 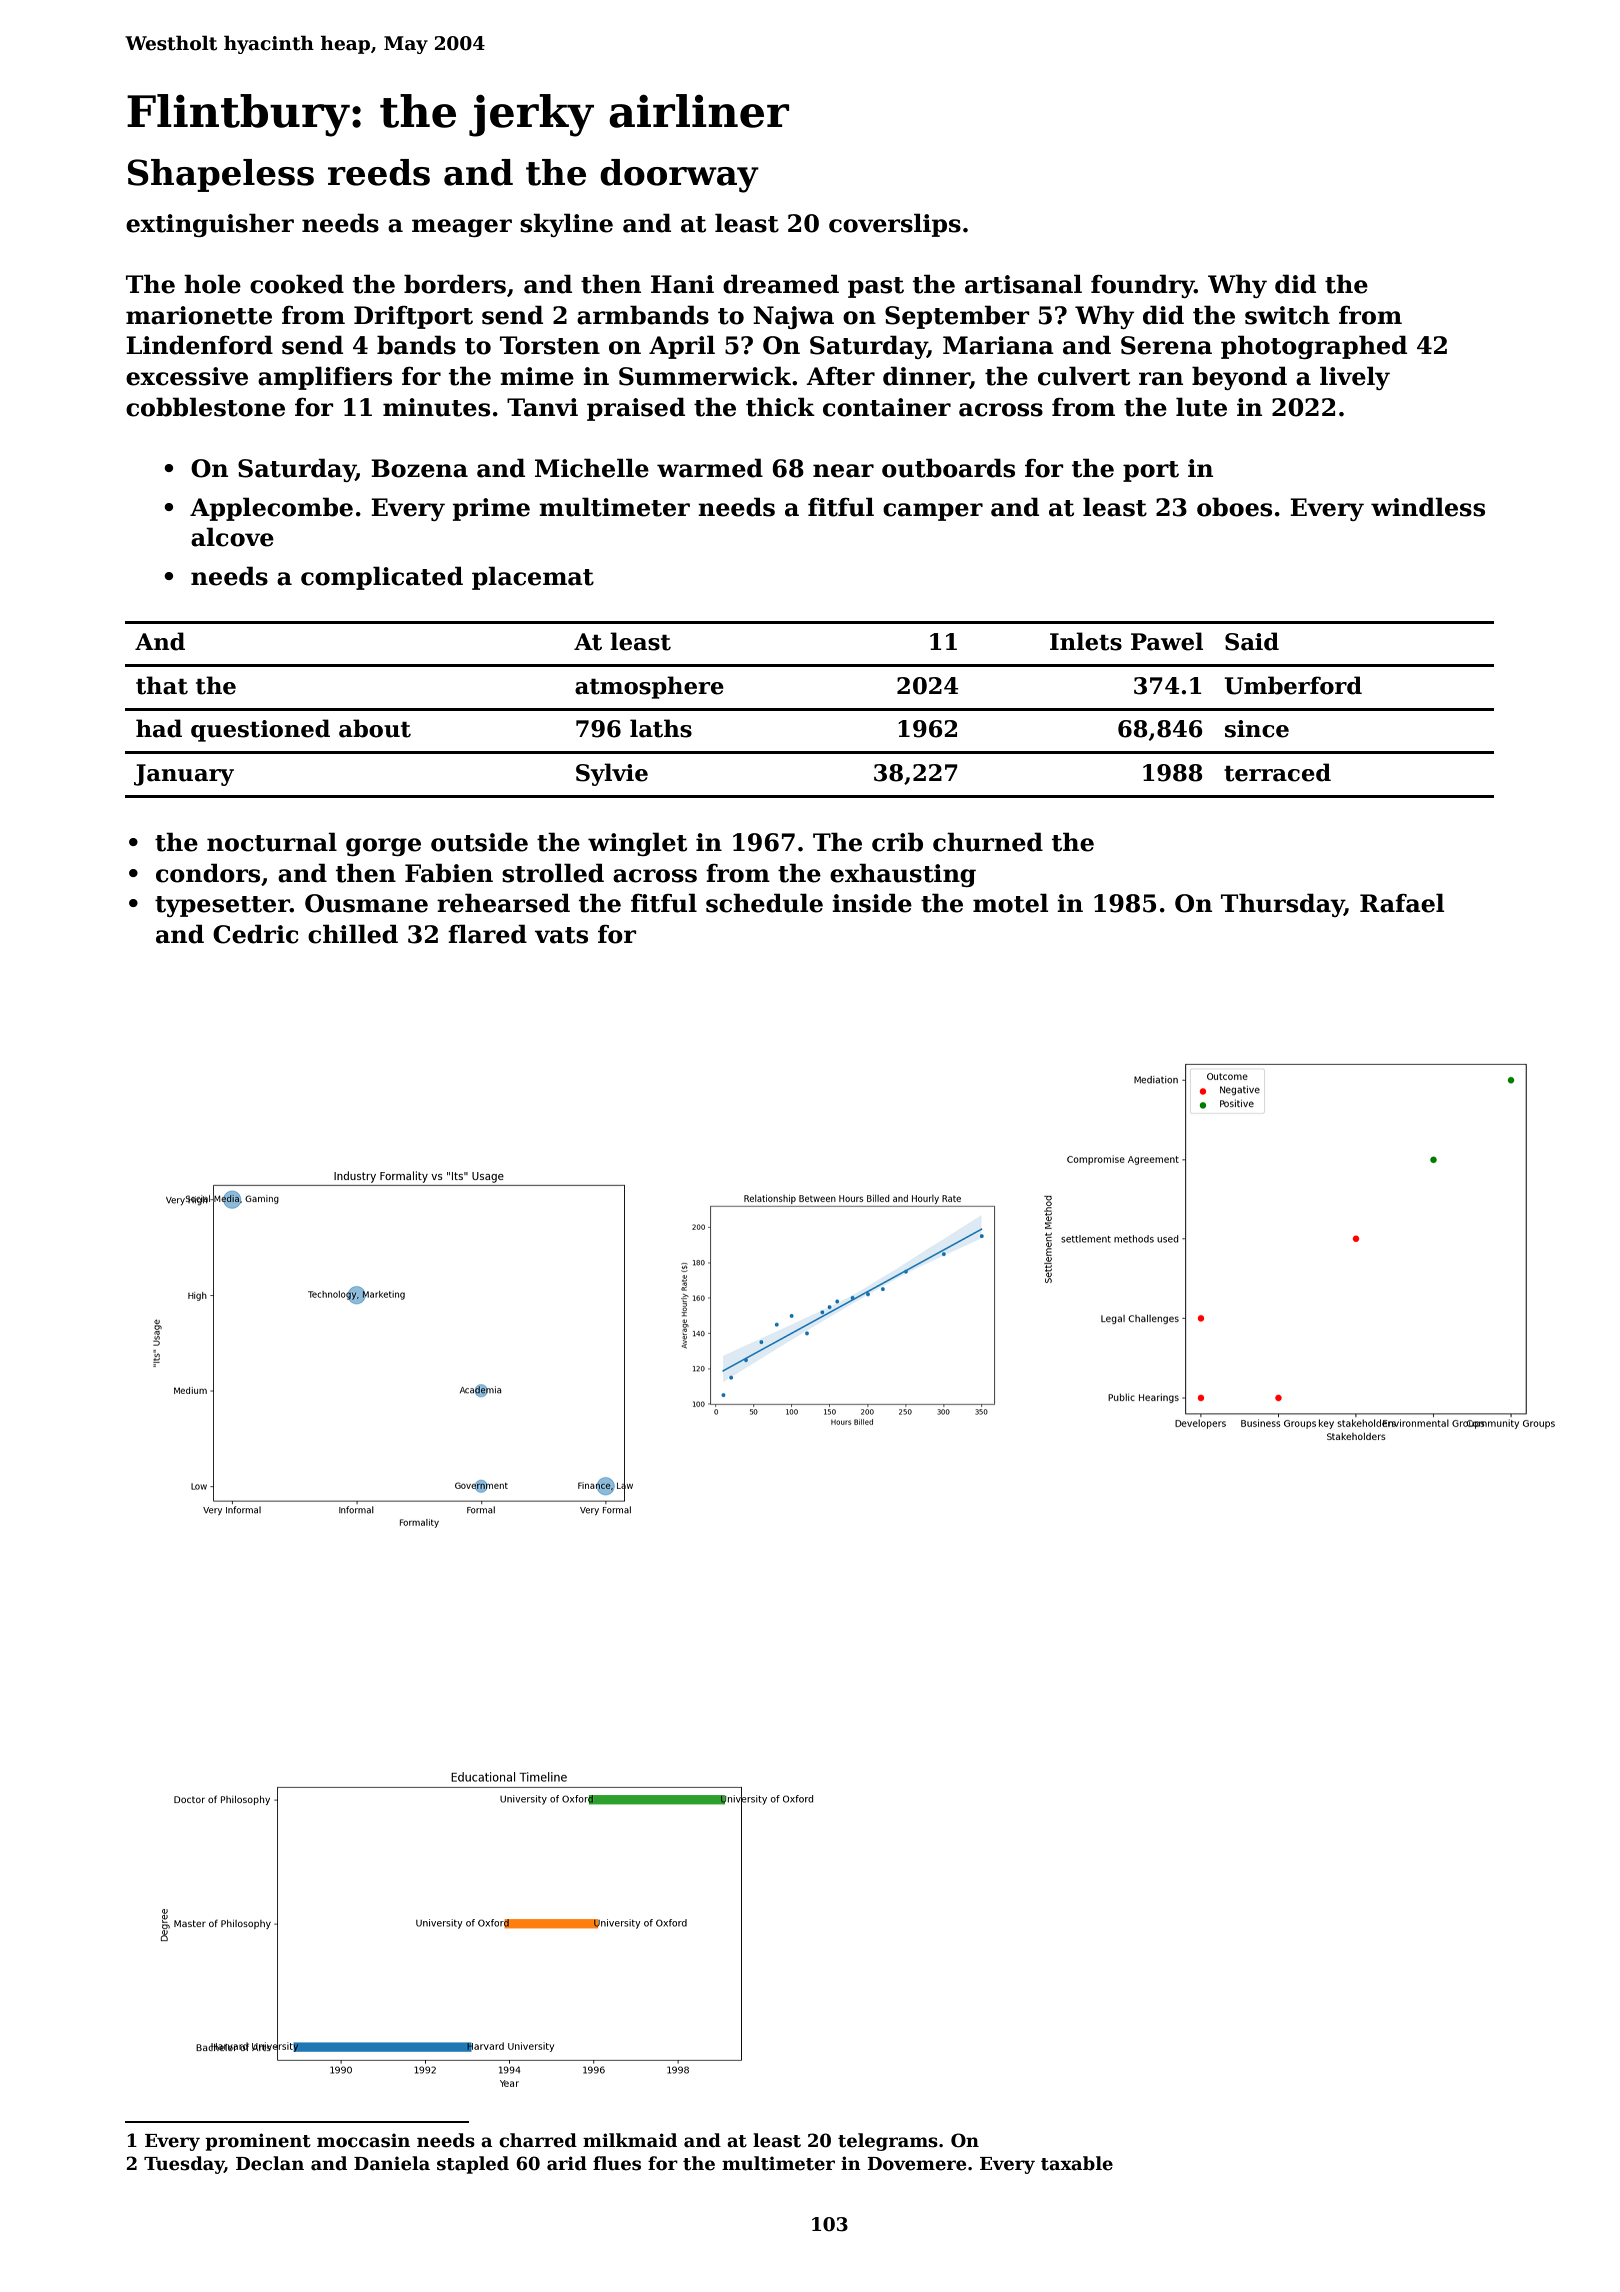 What do you see at coordinates (256, 934) in the document?
I see `Cedric` at bounding box center [256, 934].
